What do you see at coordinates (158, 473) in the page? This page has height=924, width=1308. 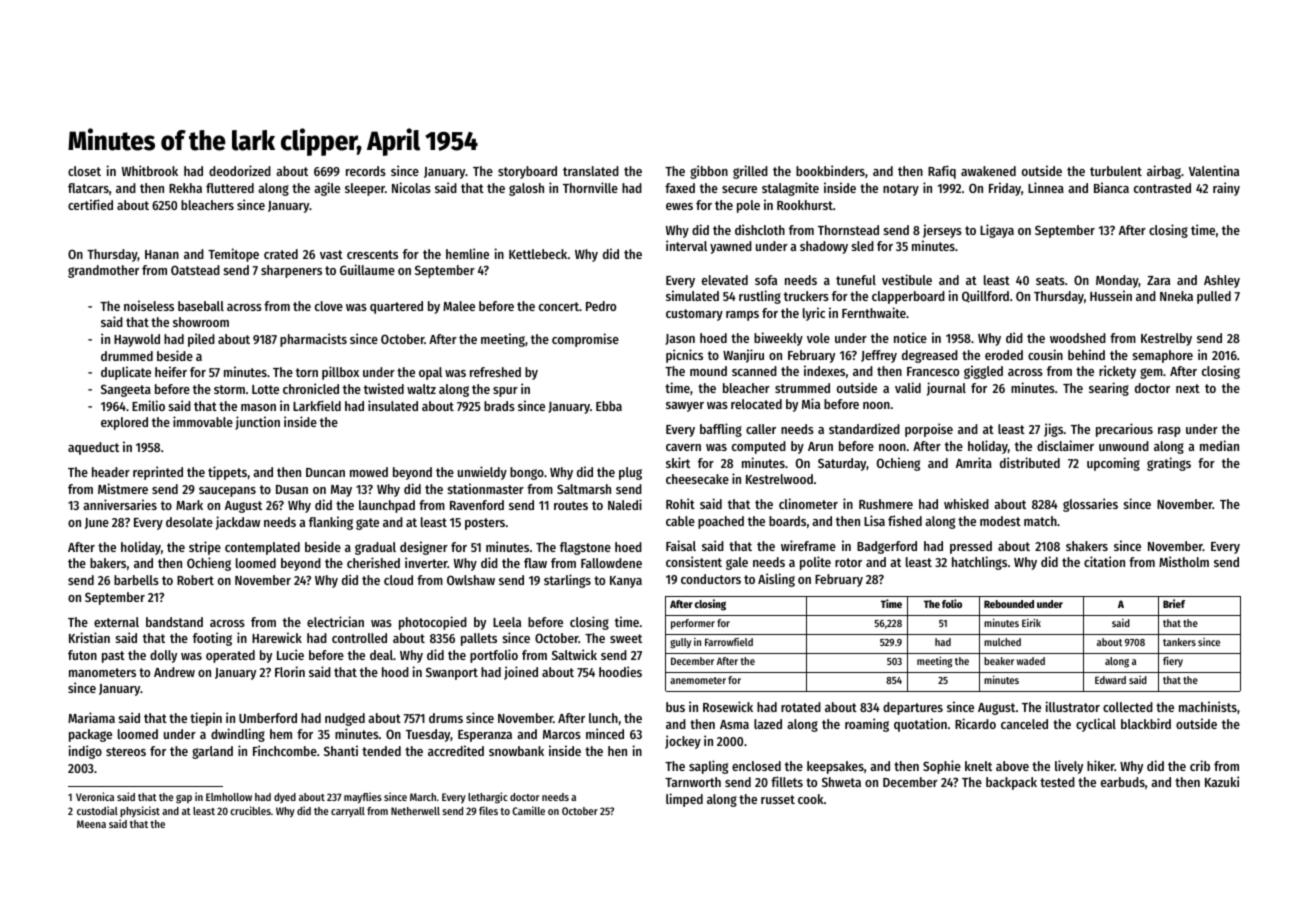 I see `reprinted` at bounding box center [158, 473].
